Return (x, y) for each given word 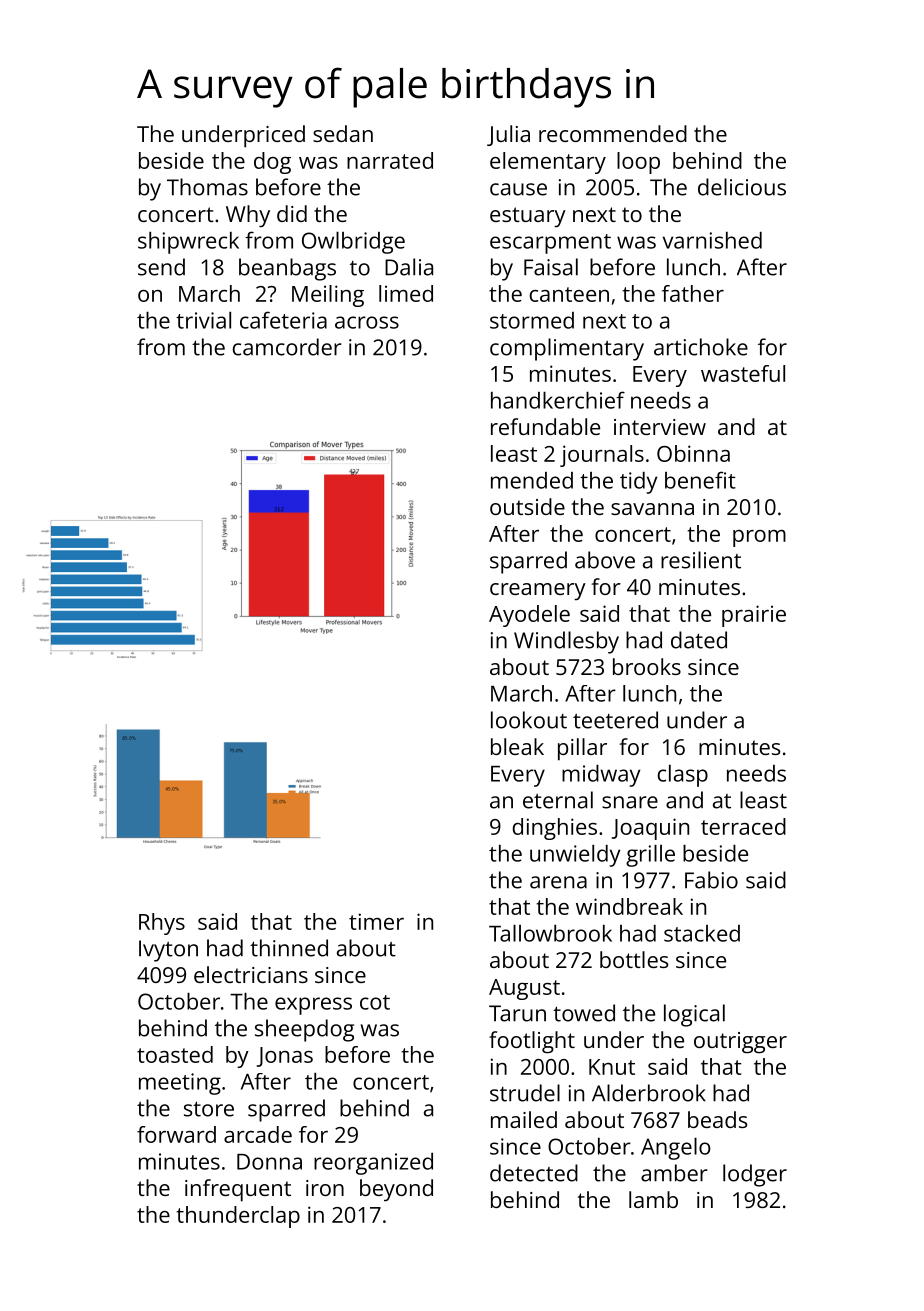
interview (660, 427)
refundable (545, 426)
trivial (203, 320)
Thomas (207, 187)
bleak (517, 746)
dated (699, 640)
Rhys (162, 924)
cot (375, 1002)
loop (638, 163)
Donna (269, 1162)
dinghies (554, 829)
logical (694, 1015)
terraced (743, 826)
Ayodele (529, 616)
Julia (508, 135)
